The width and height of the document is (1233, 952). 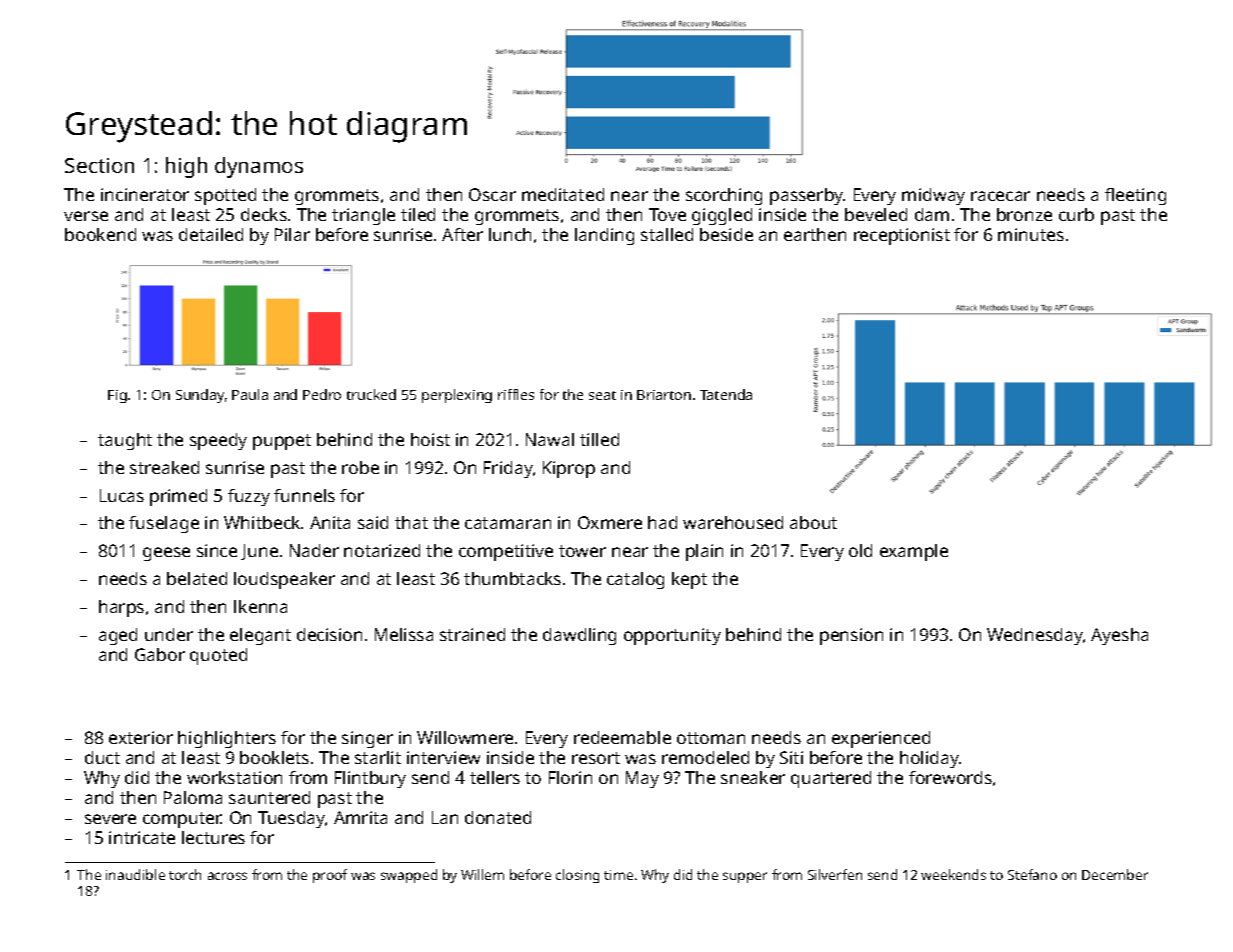 What do you see at coordinates (724, 196) in the document?
I see `scorching` at bounding box center [724, 196].
